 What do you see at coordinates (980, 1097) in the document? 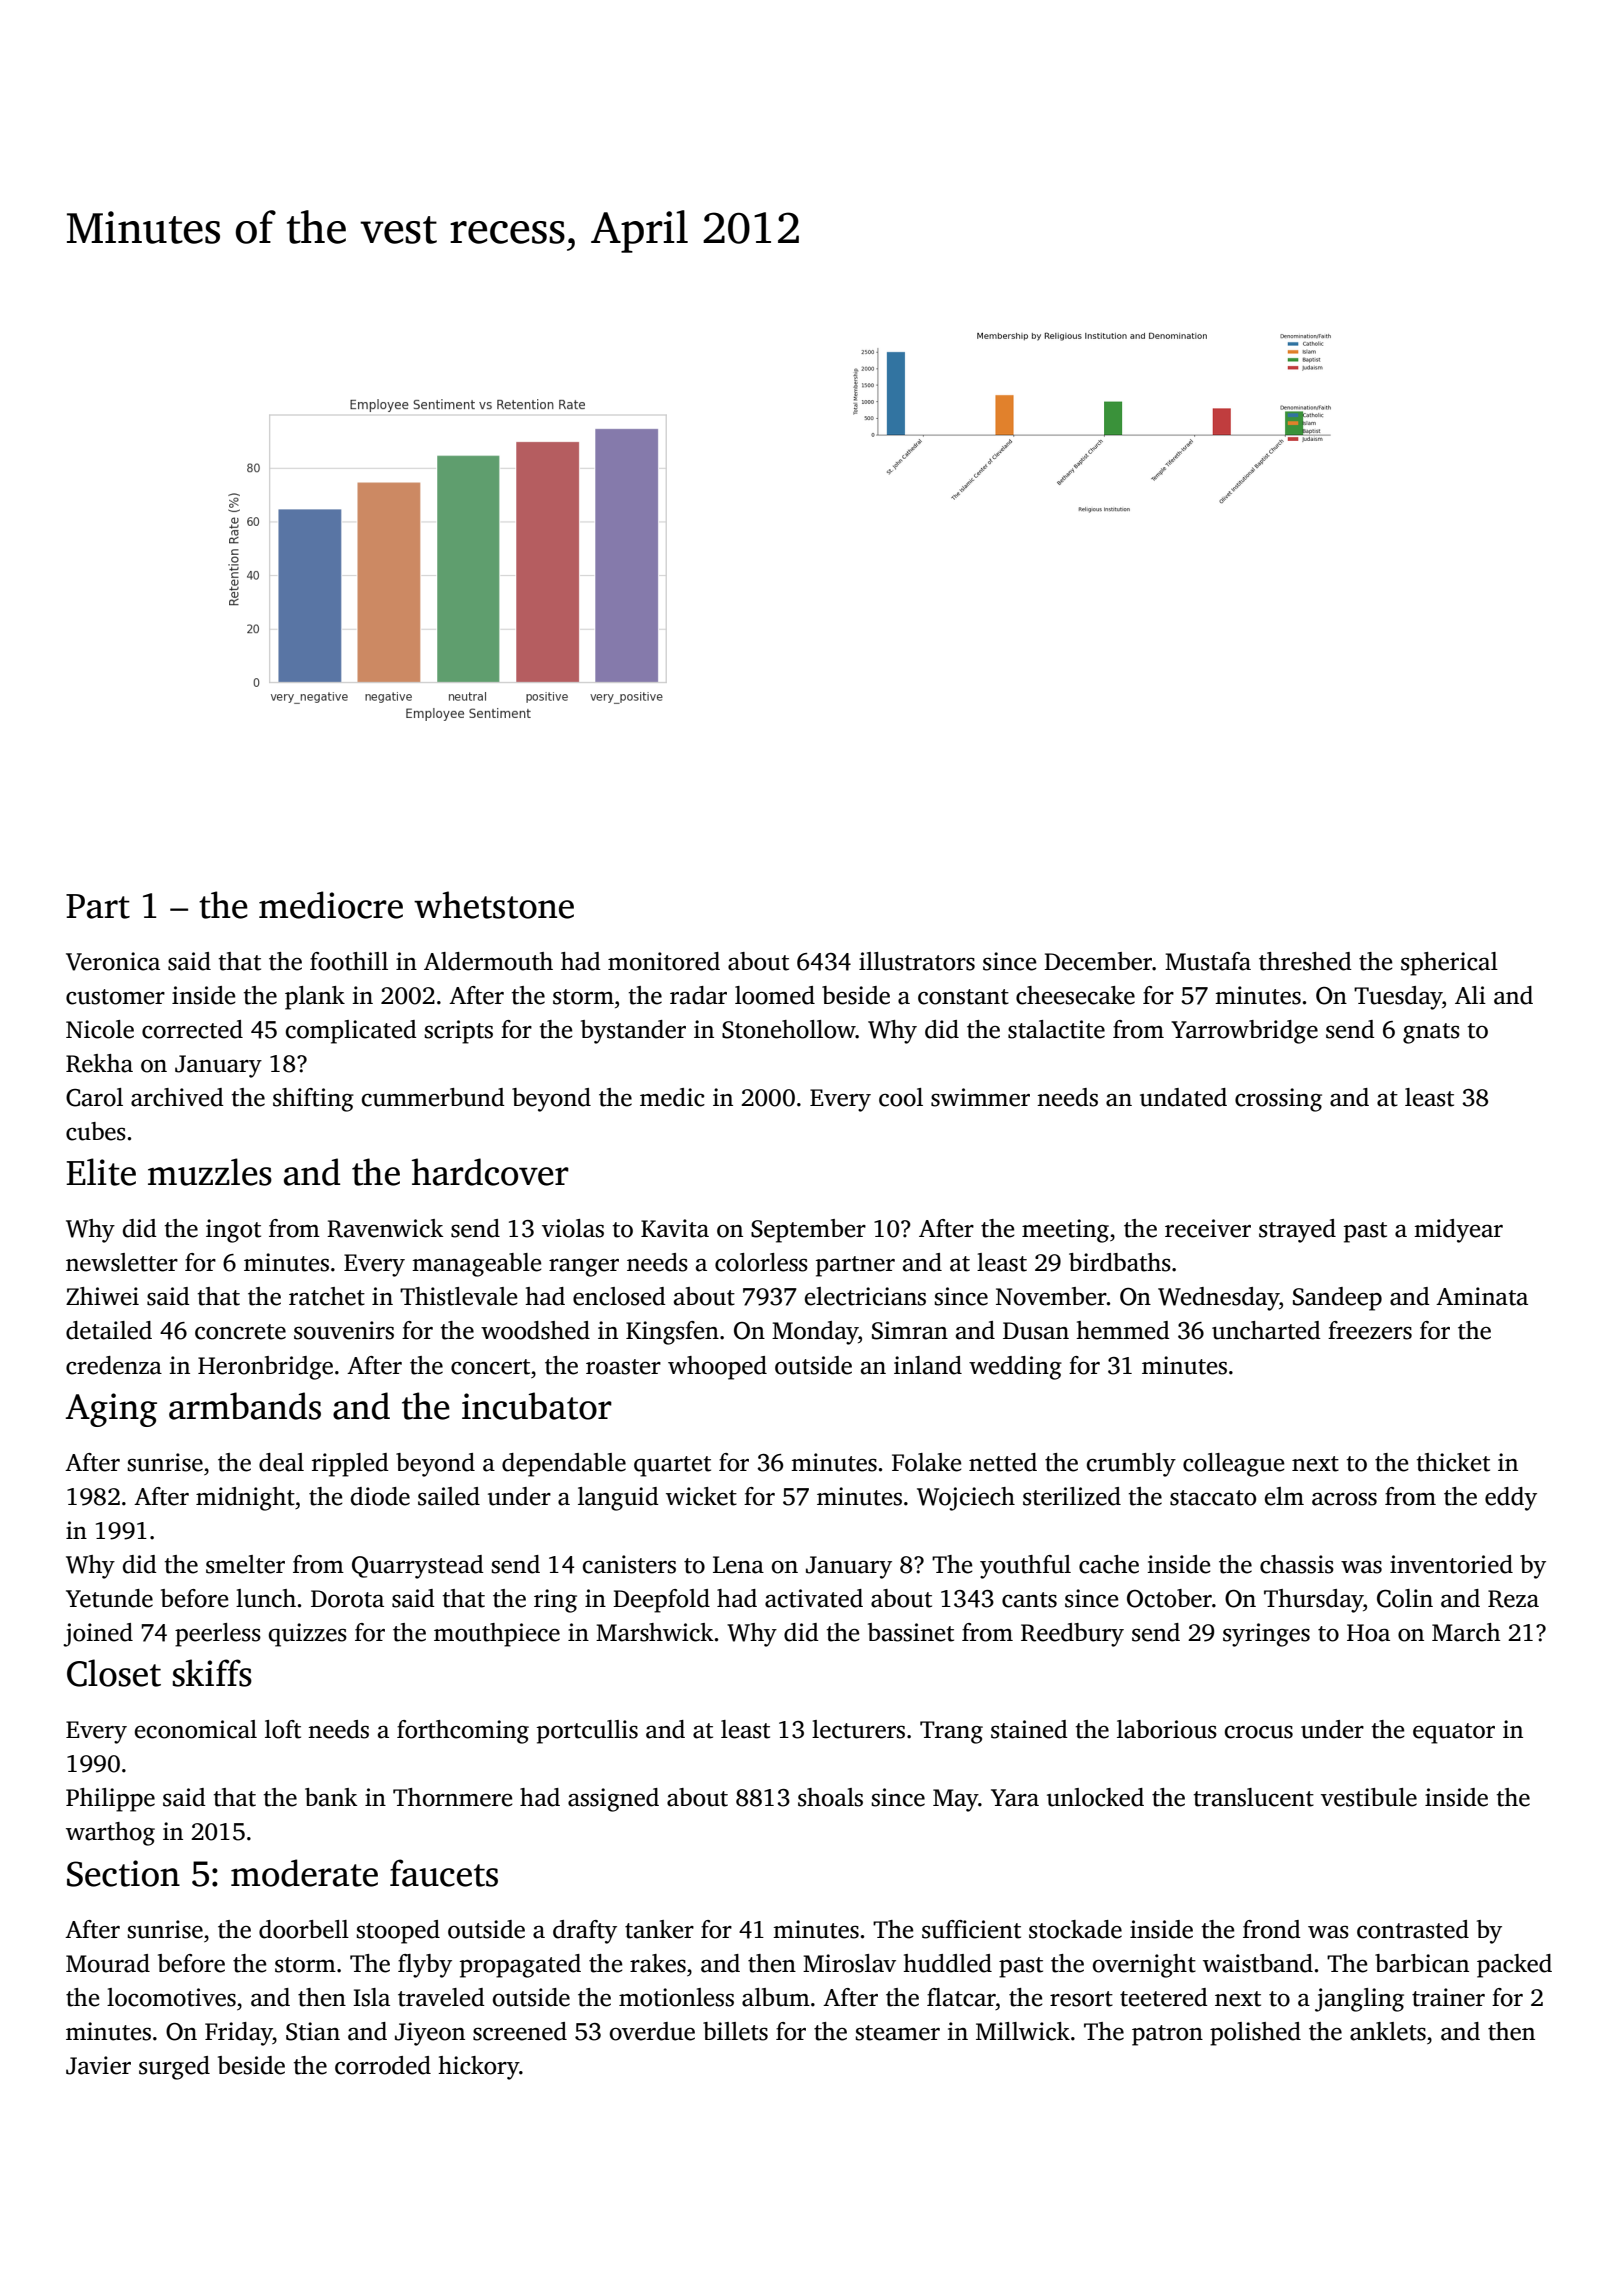
I see `swimmer` at bounding box center [980, 1097].
